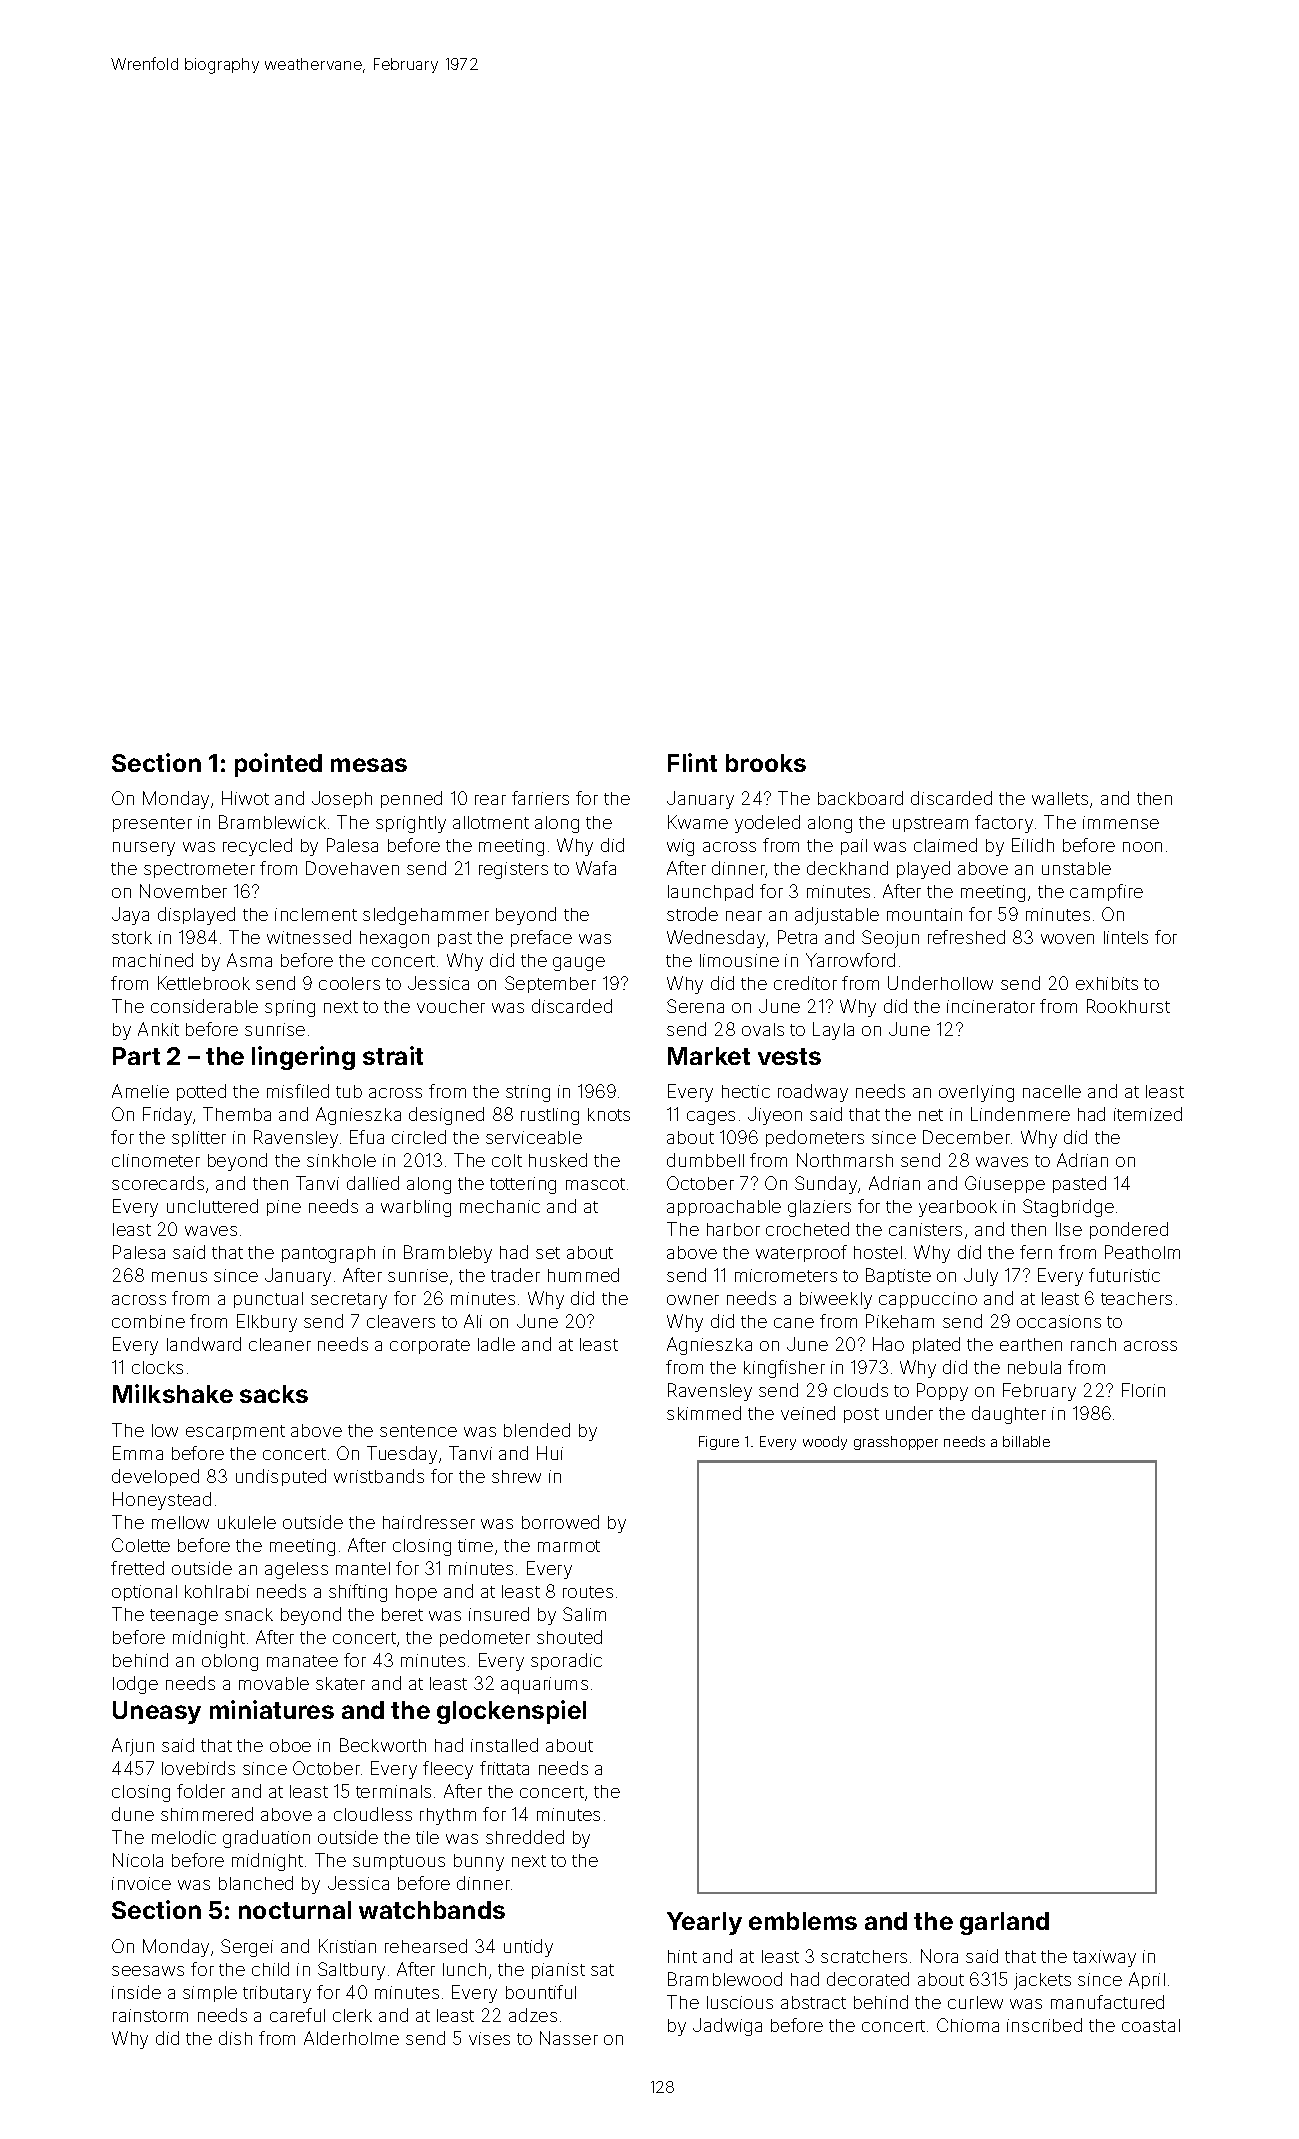 The image size is (1299, 2139). Describe the element at coordinates (1026, 1441) in the image. I see `billable` at that location.
